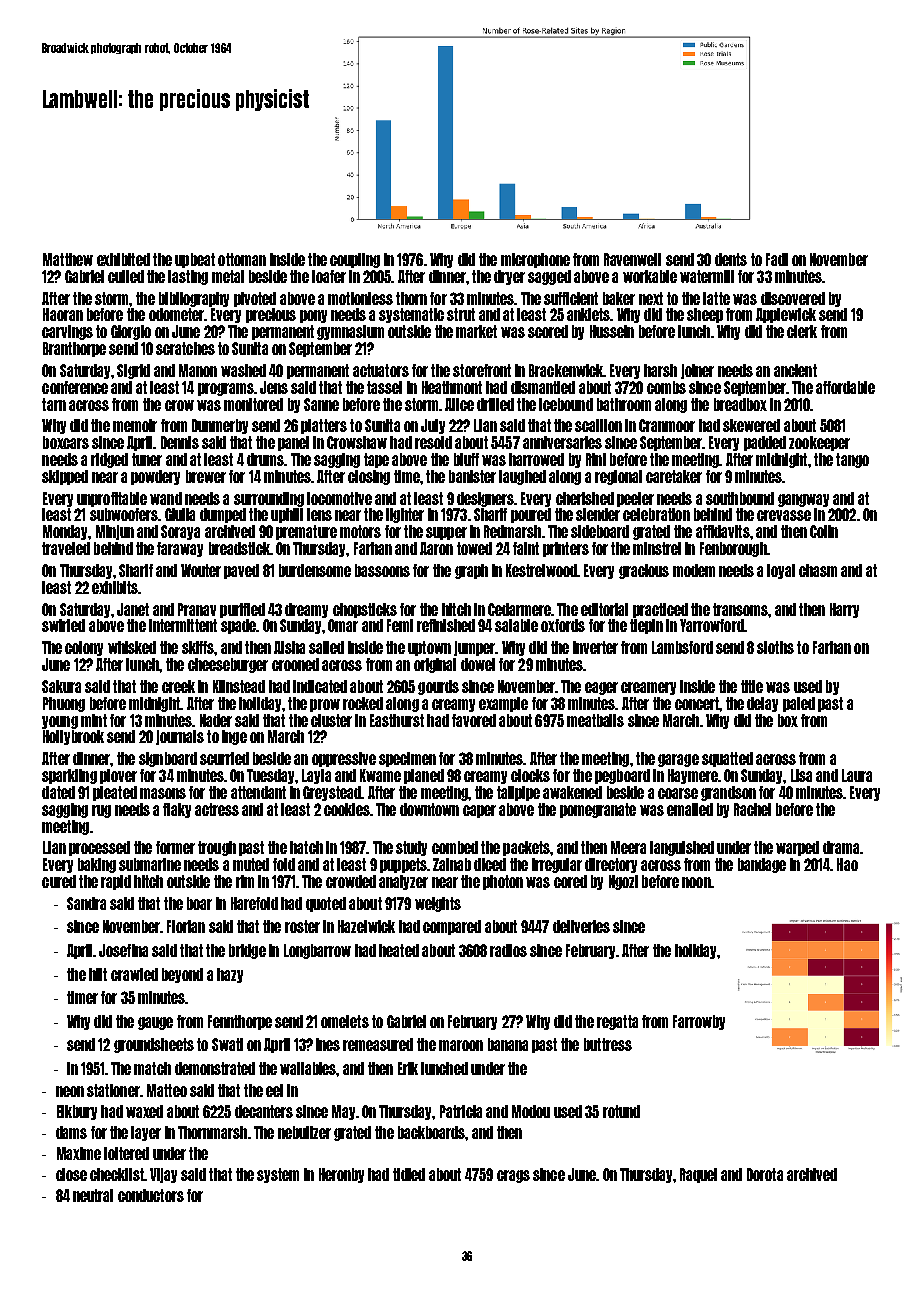  I want to click on Farrowby, so click(699, 1022).
